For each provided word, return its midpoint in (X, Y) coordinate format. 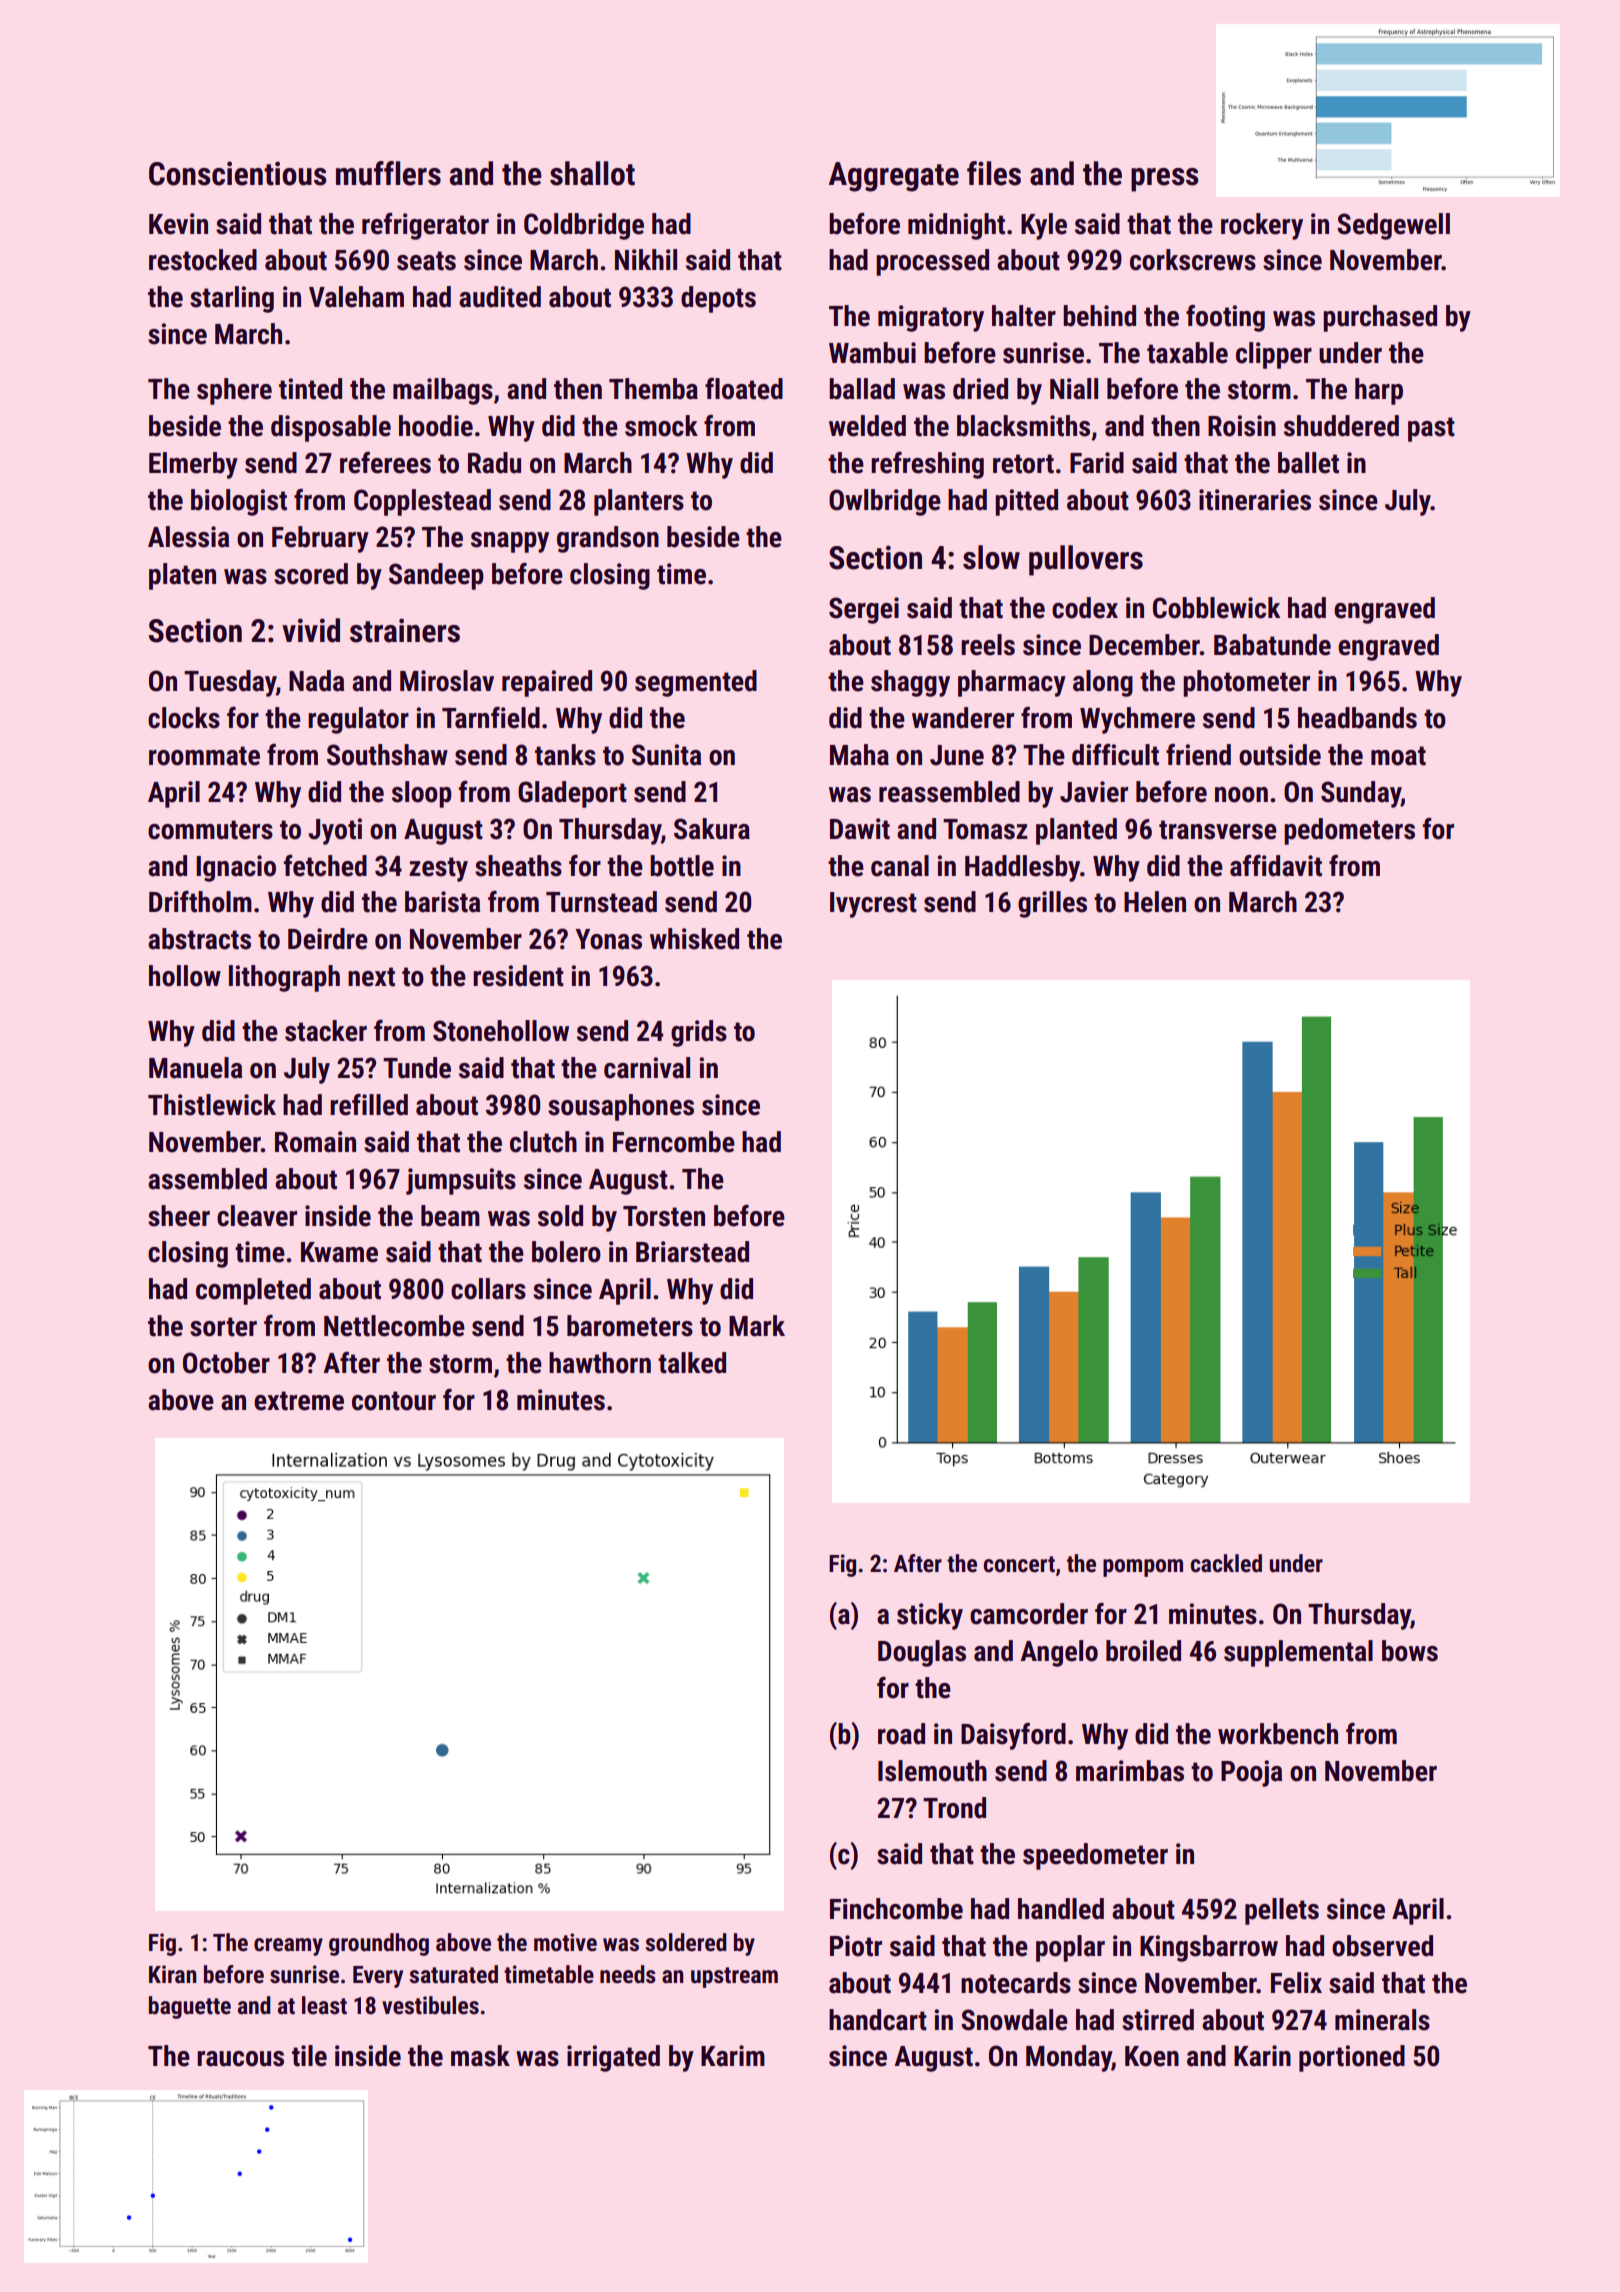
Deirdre (328, 939)
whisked (694, 939)
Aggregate (894, 177)
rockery (1262, 226)
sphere (234, 391)
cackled (1226, 1563)
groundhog (379, 1944)
